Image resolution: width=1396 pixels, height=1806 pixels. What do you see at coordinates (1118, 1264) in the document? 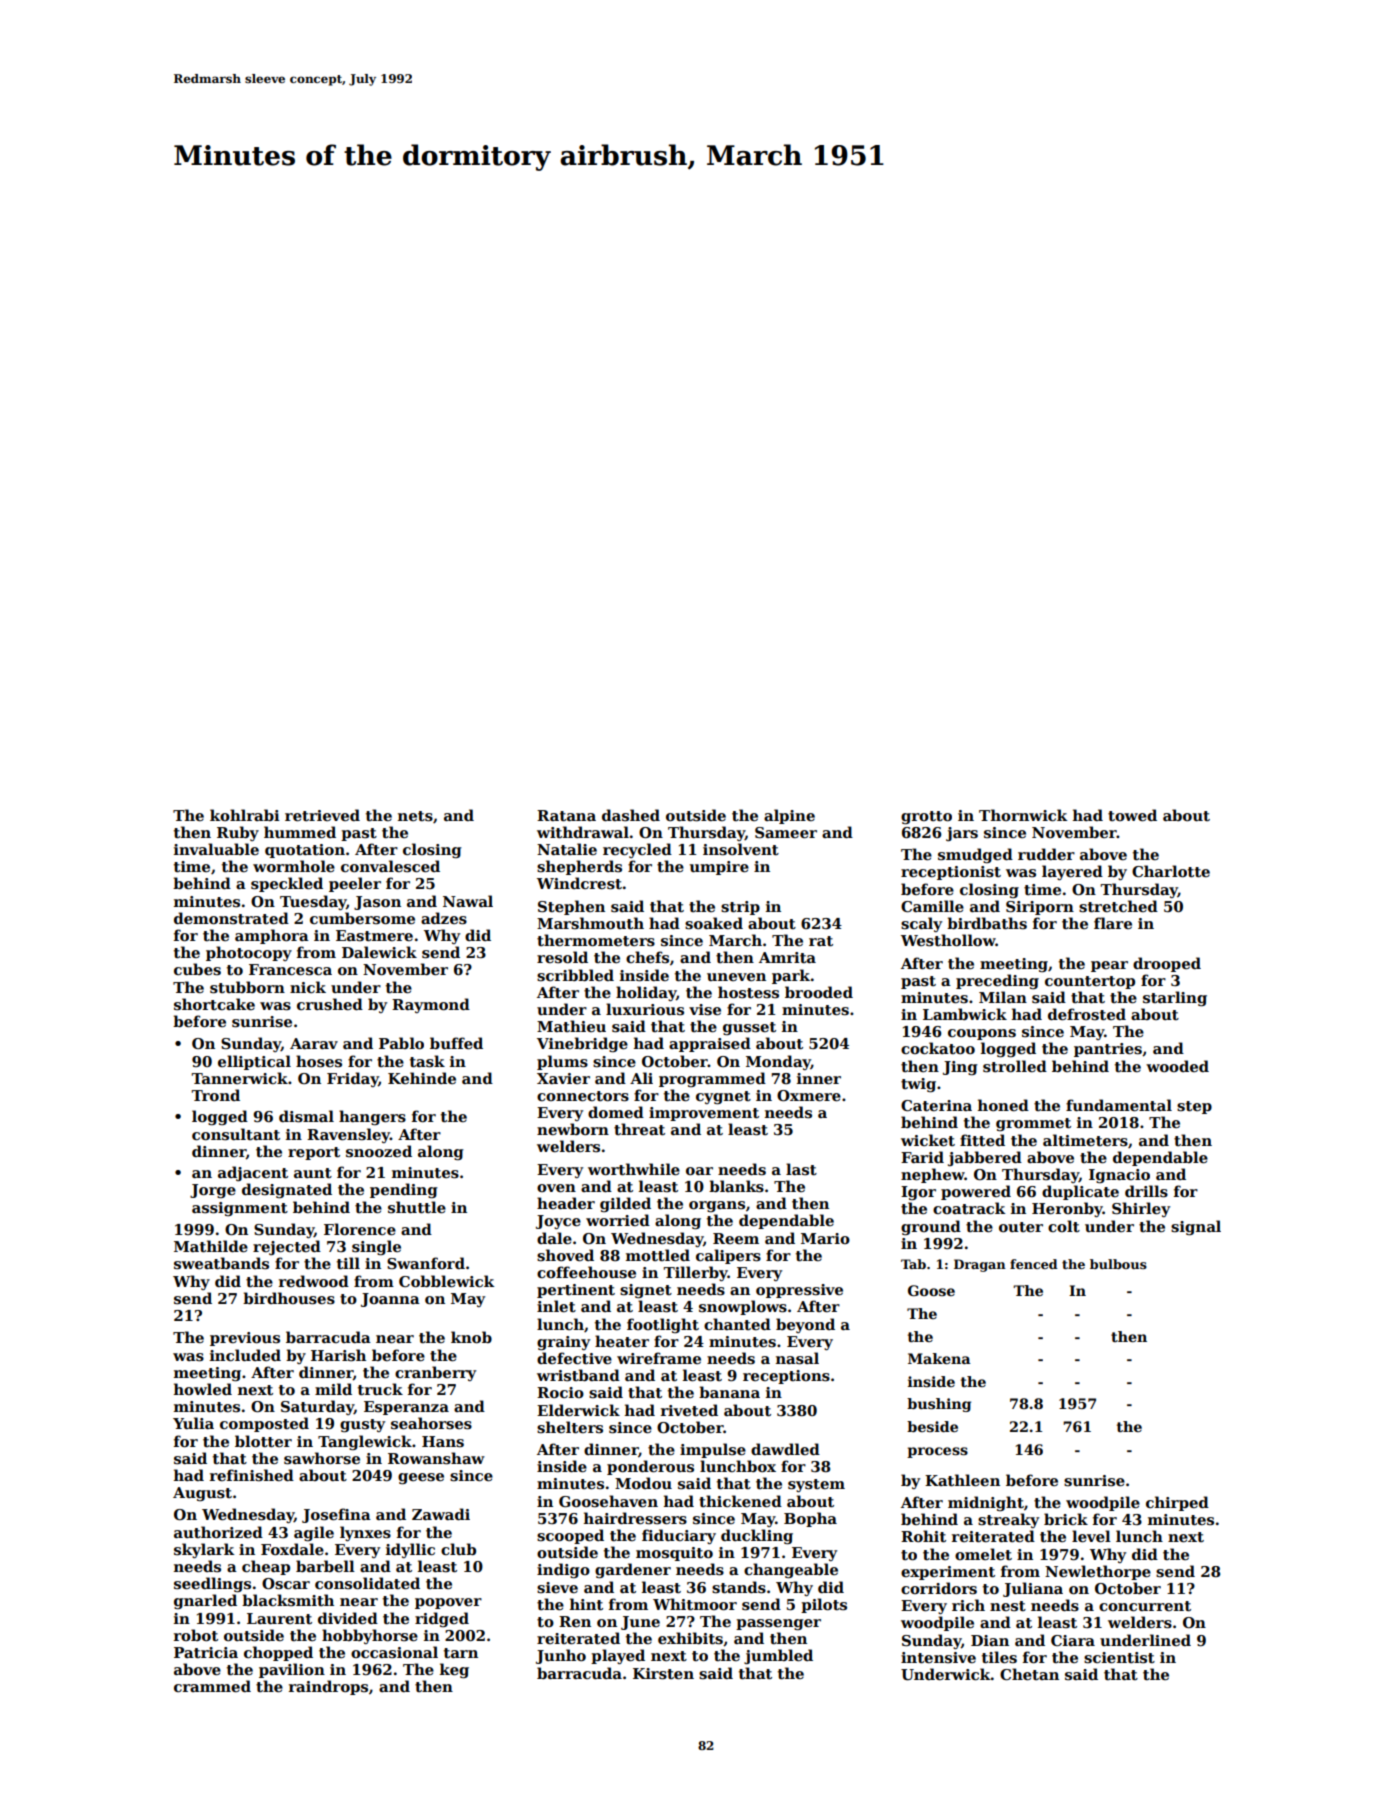
I see `bulbous` at bounding box center [1118, 1264].
